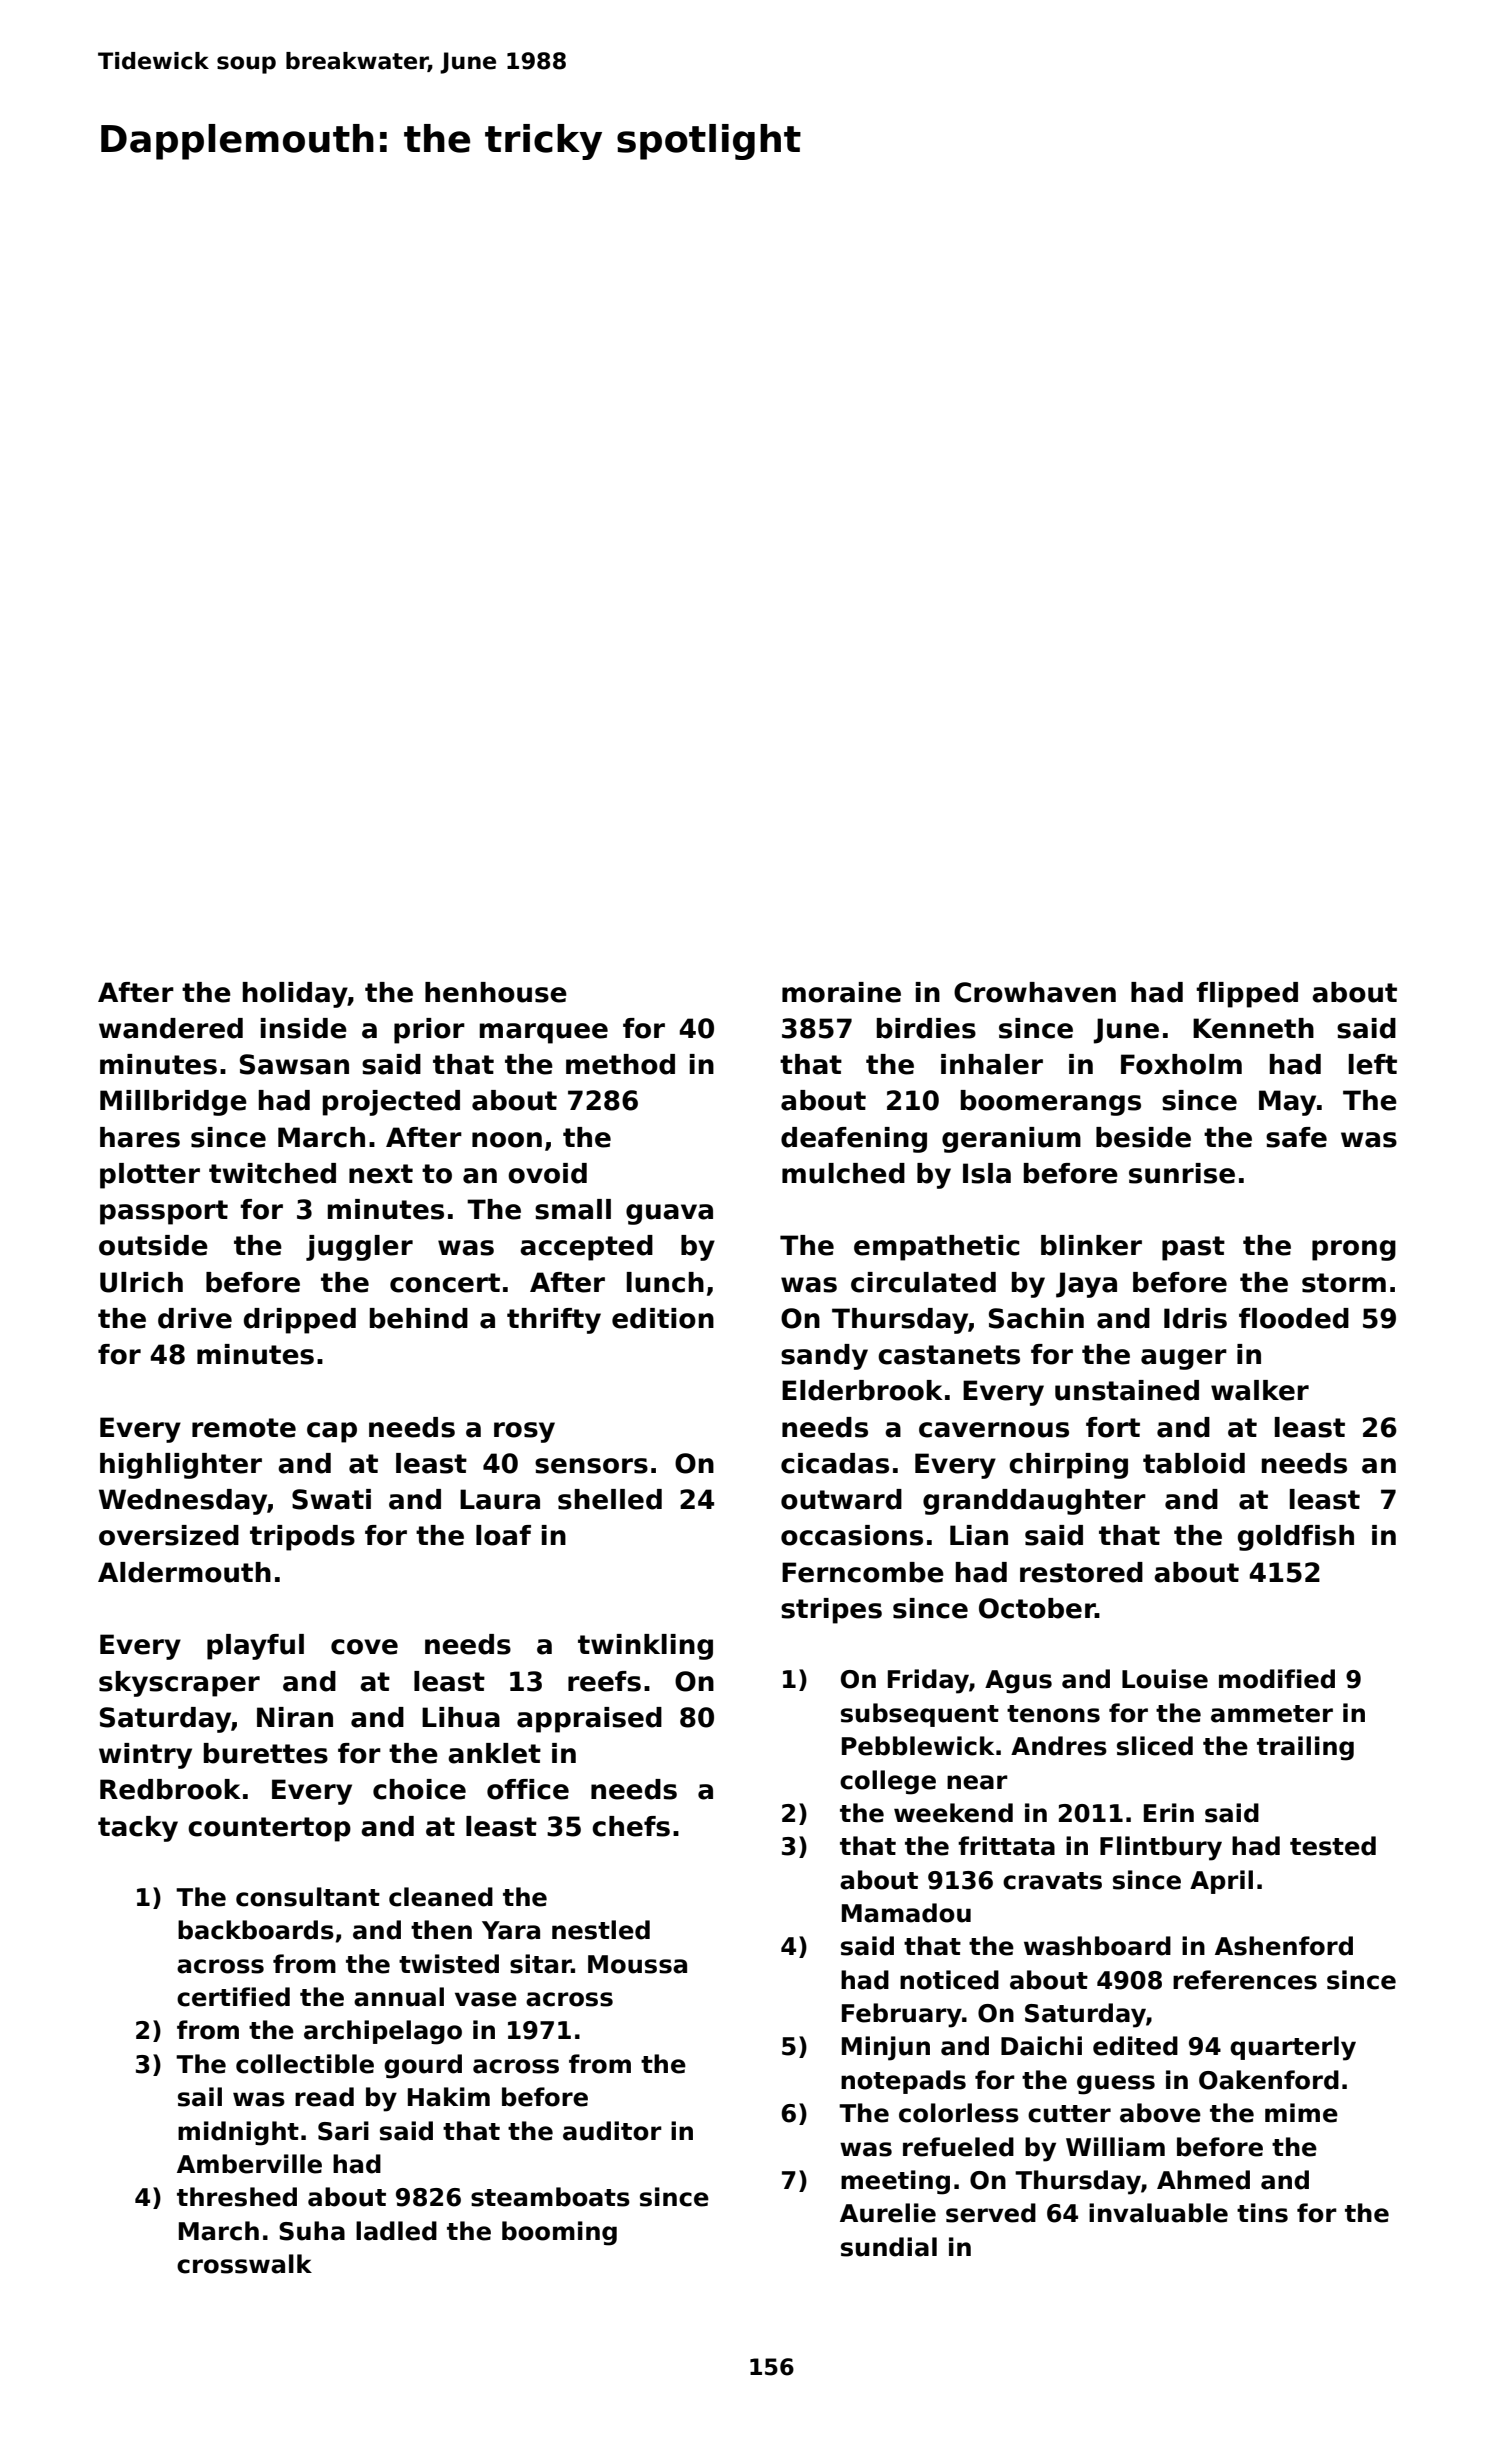  What do you see at coordinates (992, 1064) in the screenshot?
I see `inhaler` at bounding box center [992, 1064].
